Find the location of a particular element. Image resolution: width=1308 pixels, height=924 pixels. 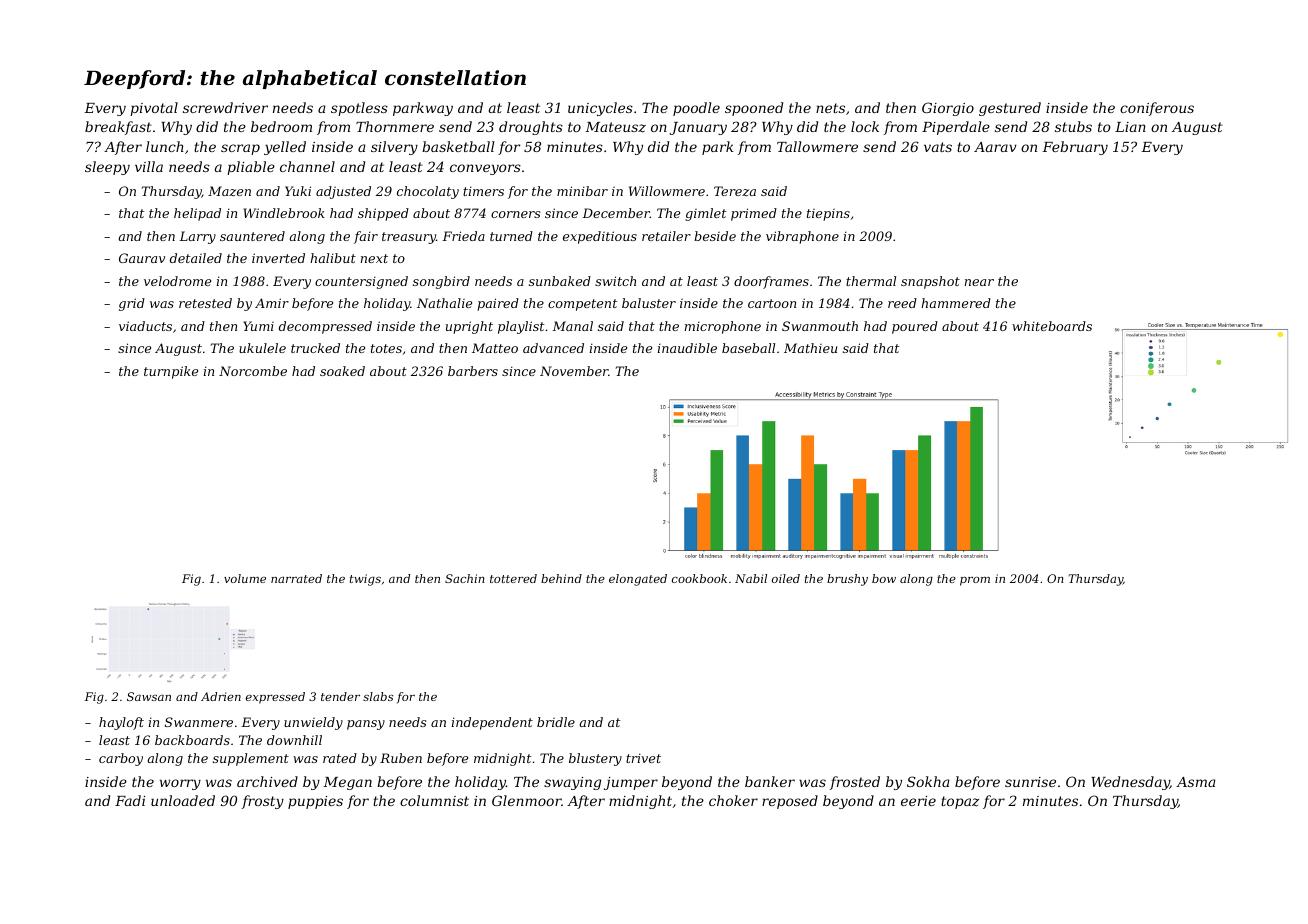

topaz is located at coordinates (960, 802).
